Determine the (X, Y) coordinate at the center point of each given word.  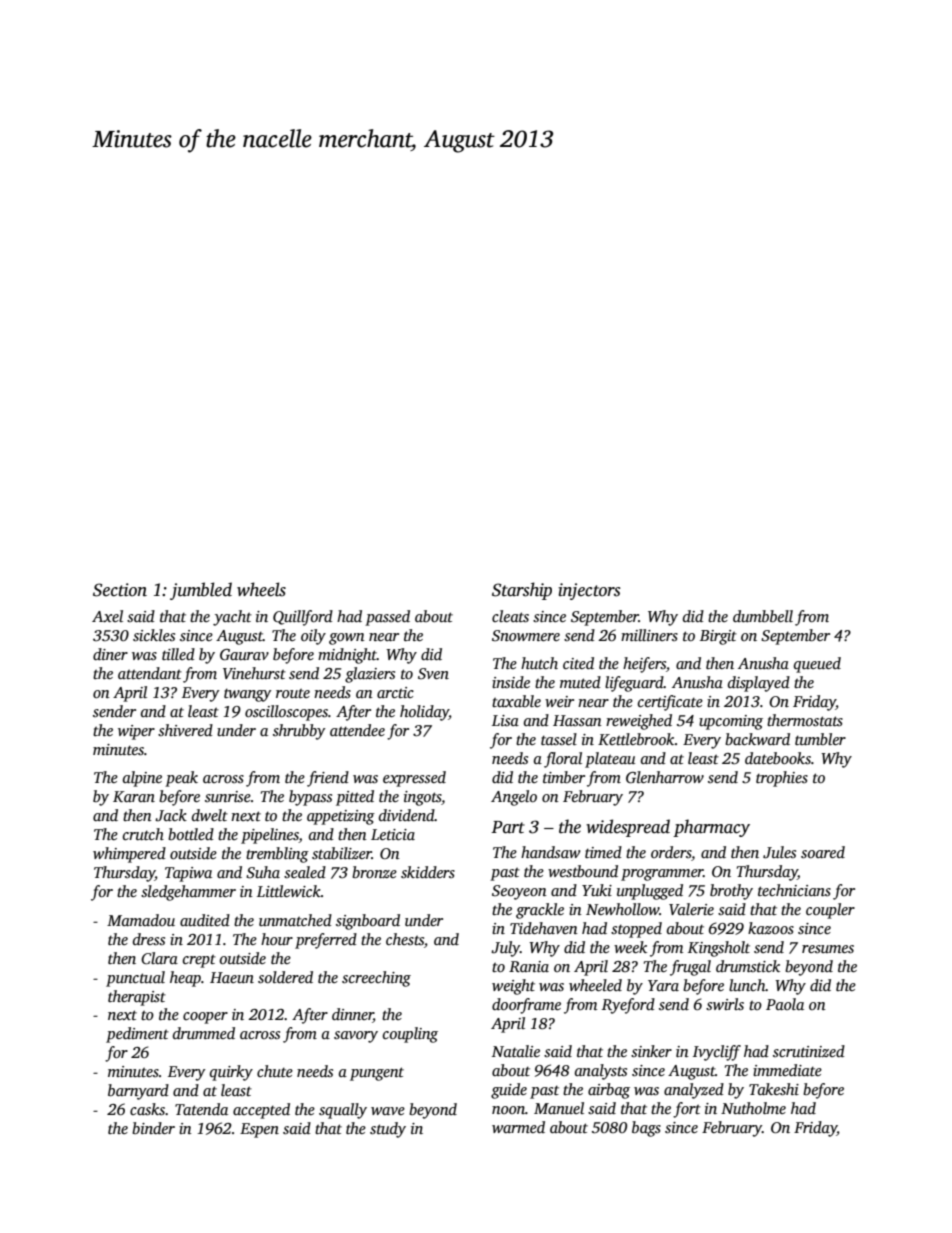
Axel (107, 616)
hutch (539, 663)
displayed (759, 684)
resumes (828, 949)
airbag (609, 1091)
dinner (352, 1015)
